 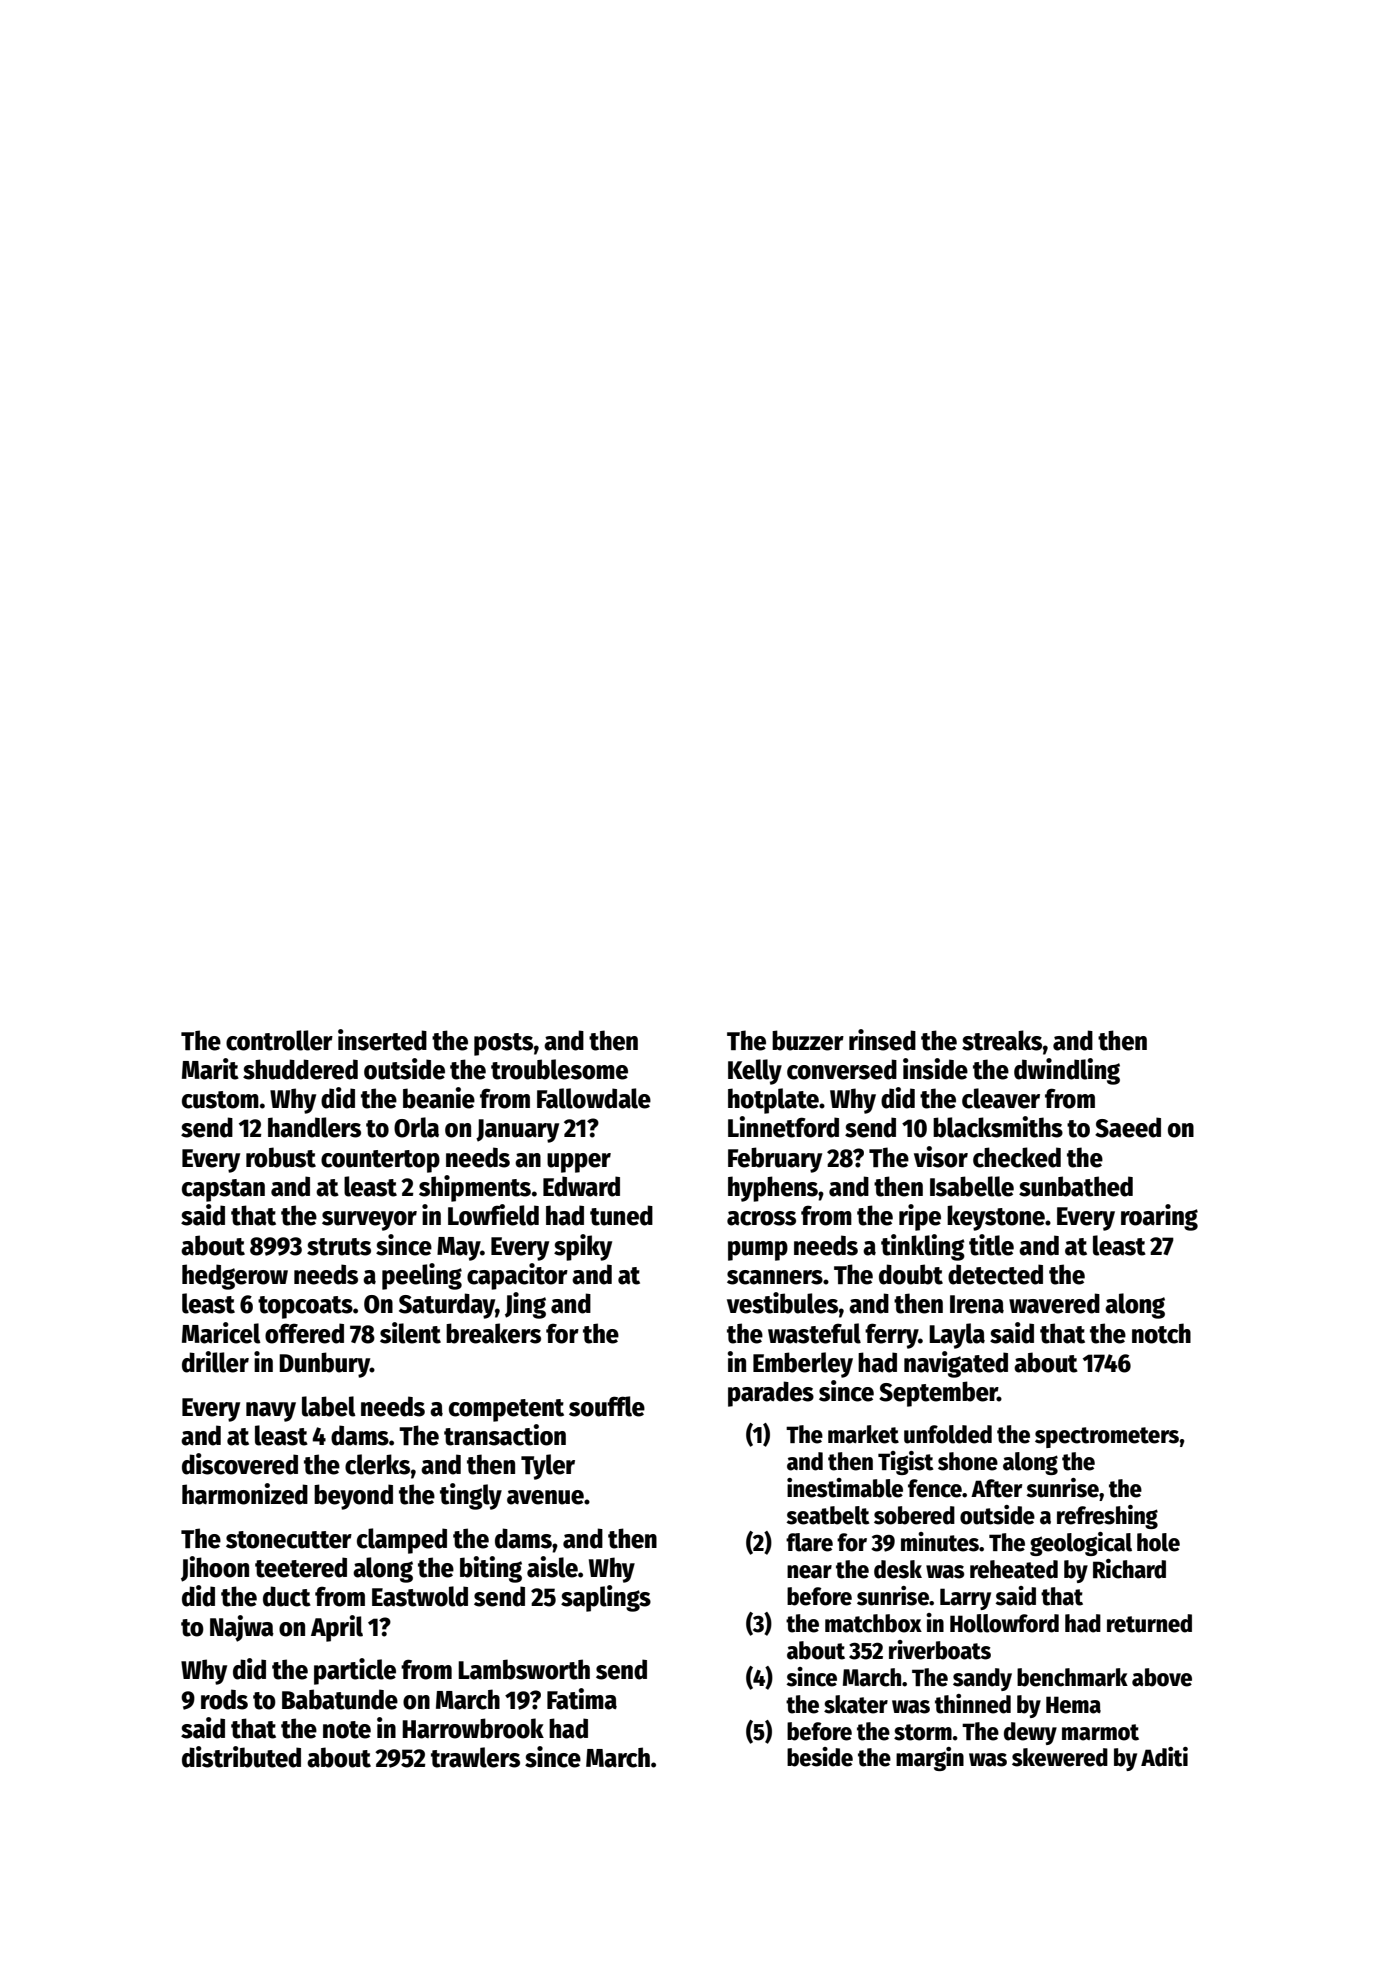 What do you see at coordinates (782, 1303) in the screenshot?
I see `vestibules` at bounding box center [782, 1303].
